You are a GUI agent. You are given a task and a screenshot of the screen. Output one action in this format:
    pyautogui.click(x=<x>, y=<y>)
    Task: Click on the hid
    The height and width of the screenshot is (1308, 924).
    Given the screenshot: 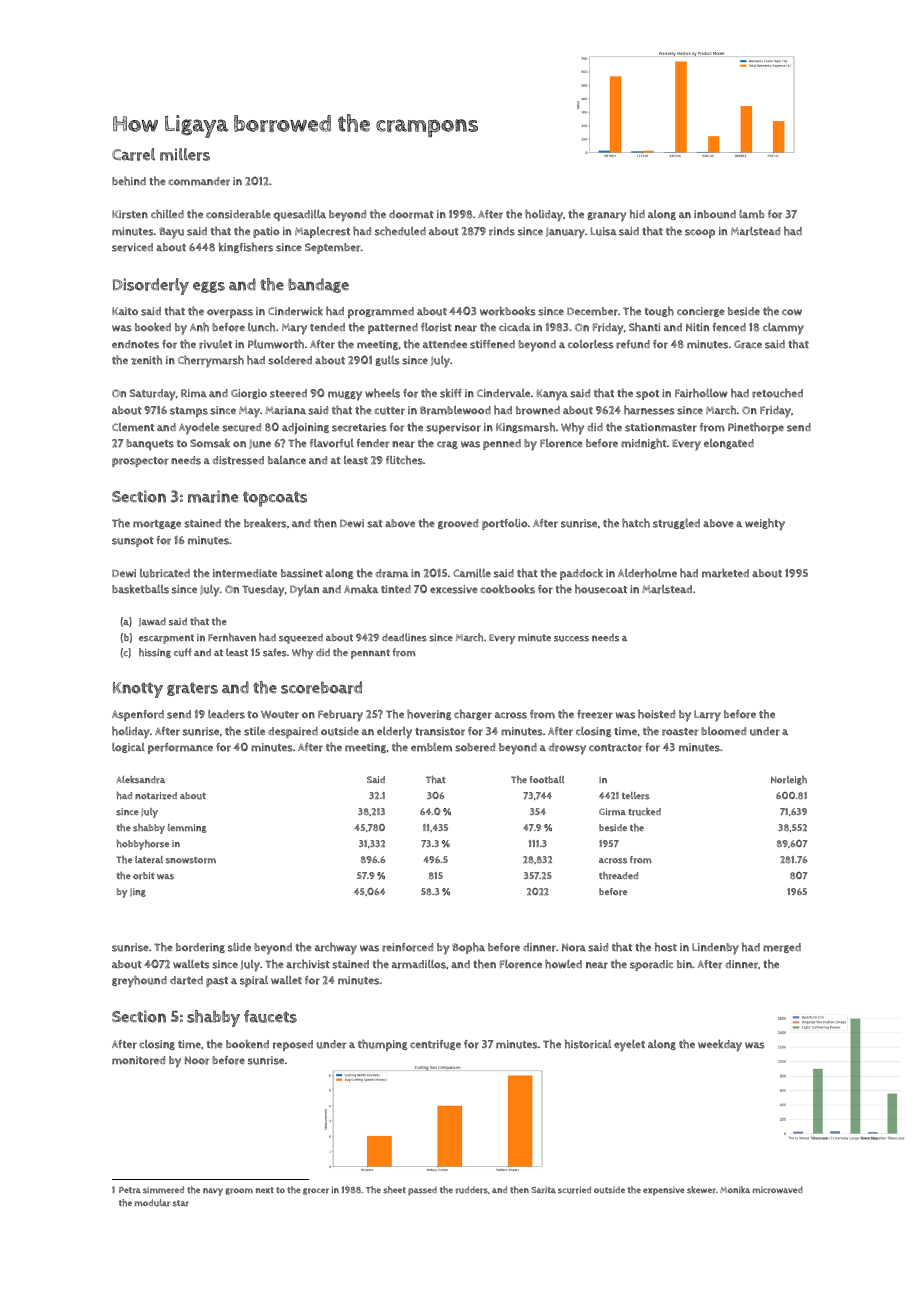 What is the action you would take?
    pyautogui.click(x=637, y=214)
